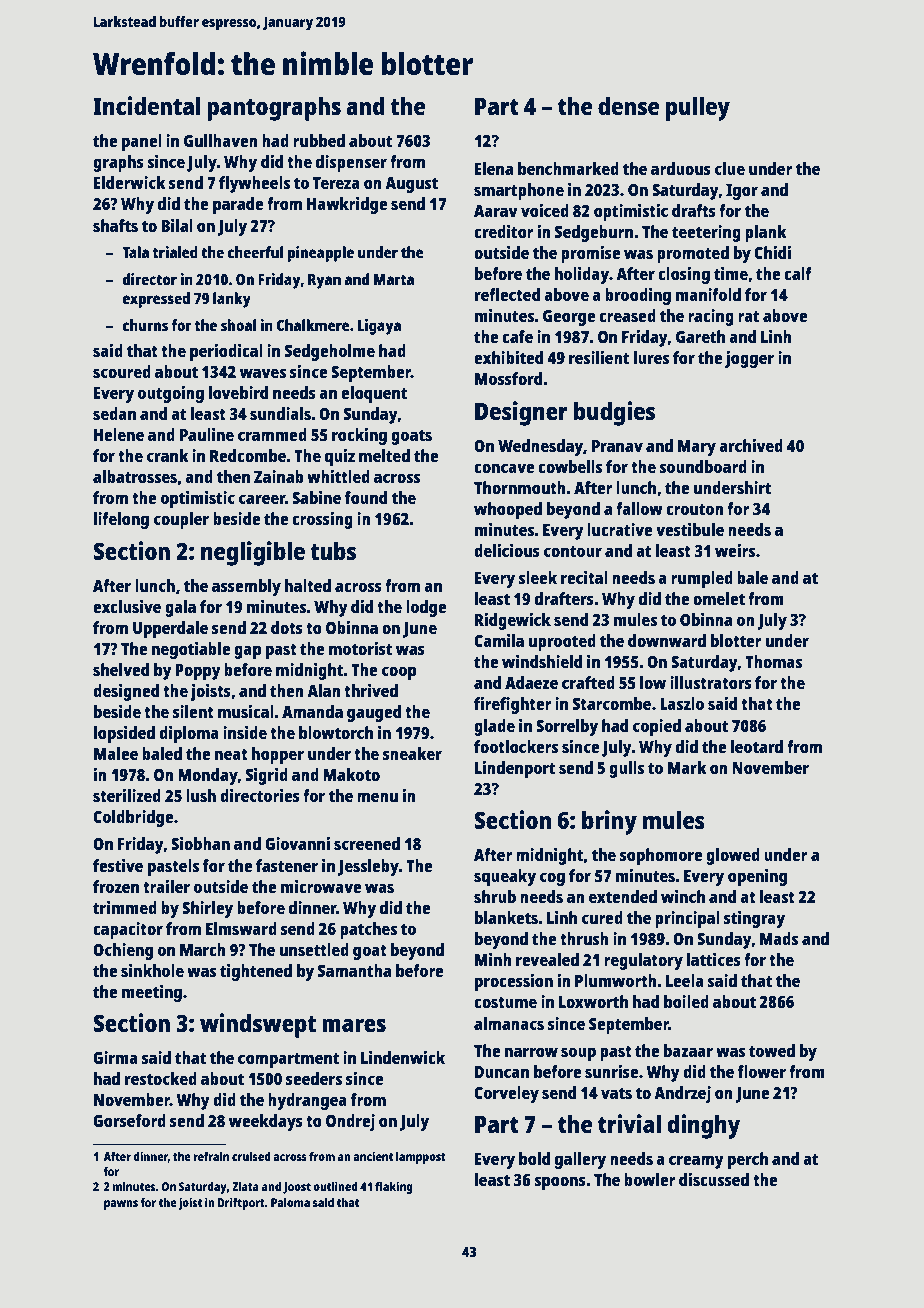 This document has width=924, height=1308. Describe the element at coordinates (698, 108) in the document. I see `pulley` at that location.
